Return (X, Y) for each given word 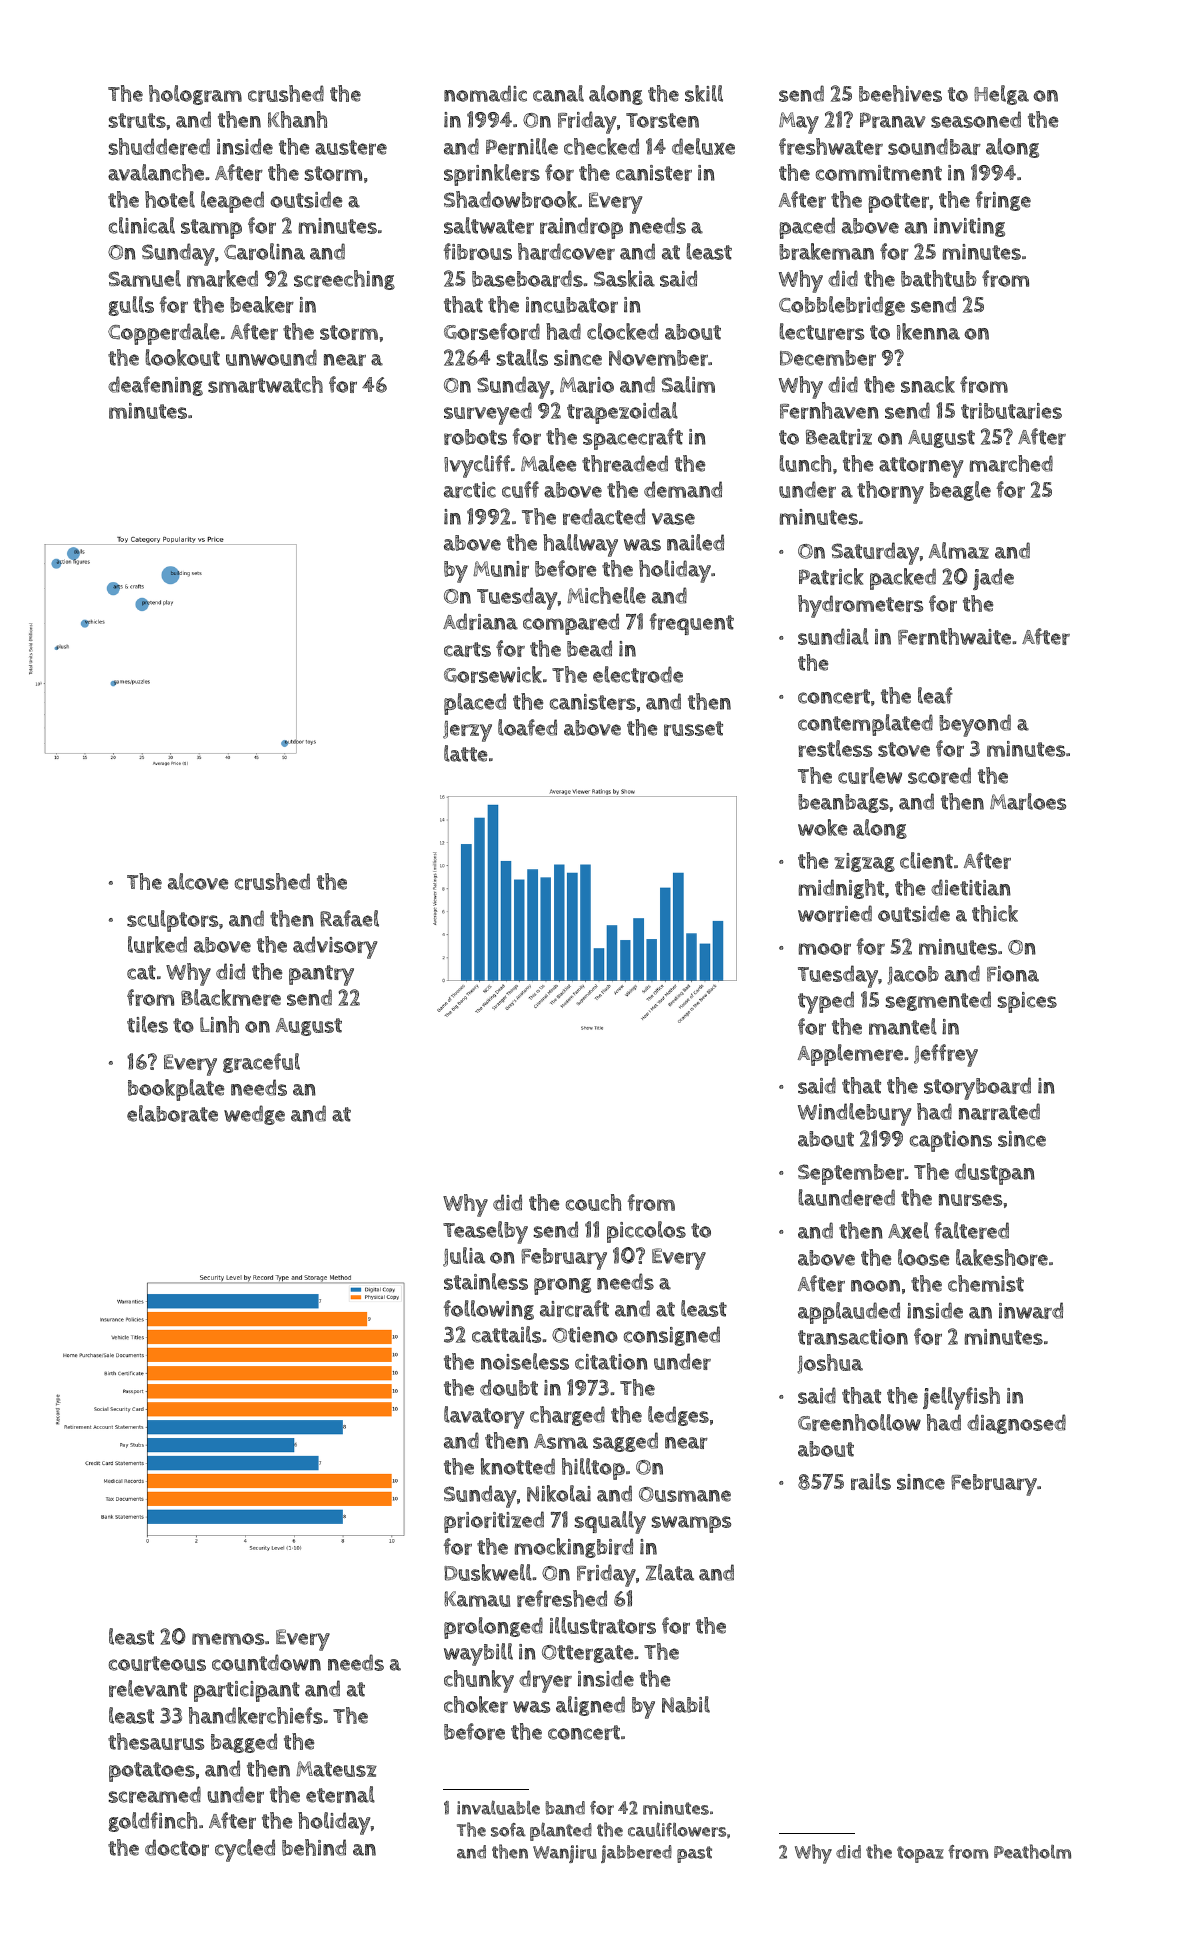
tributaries (1011, 411)
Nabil (686, 1704)
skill (704, 93)
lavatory (484, 1417)
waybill (478, 1654)
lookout (183, 357)
